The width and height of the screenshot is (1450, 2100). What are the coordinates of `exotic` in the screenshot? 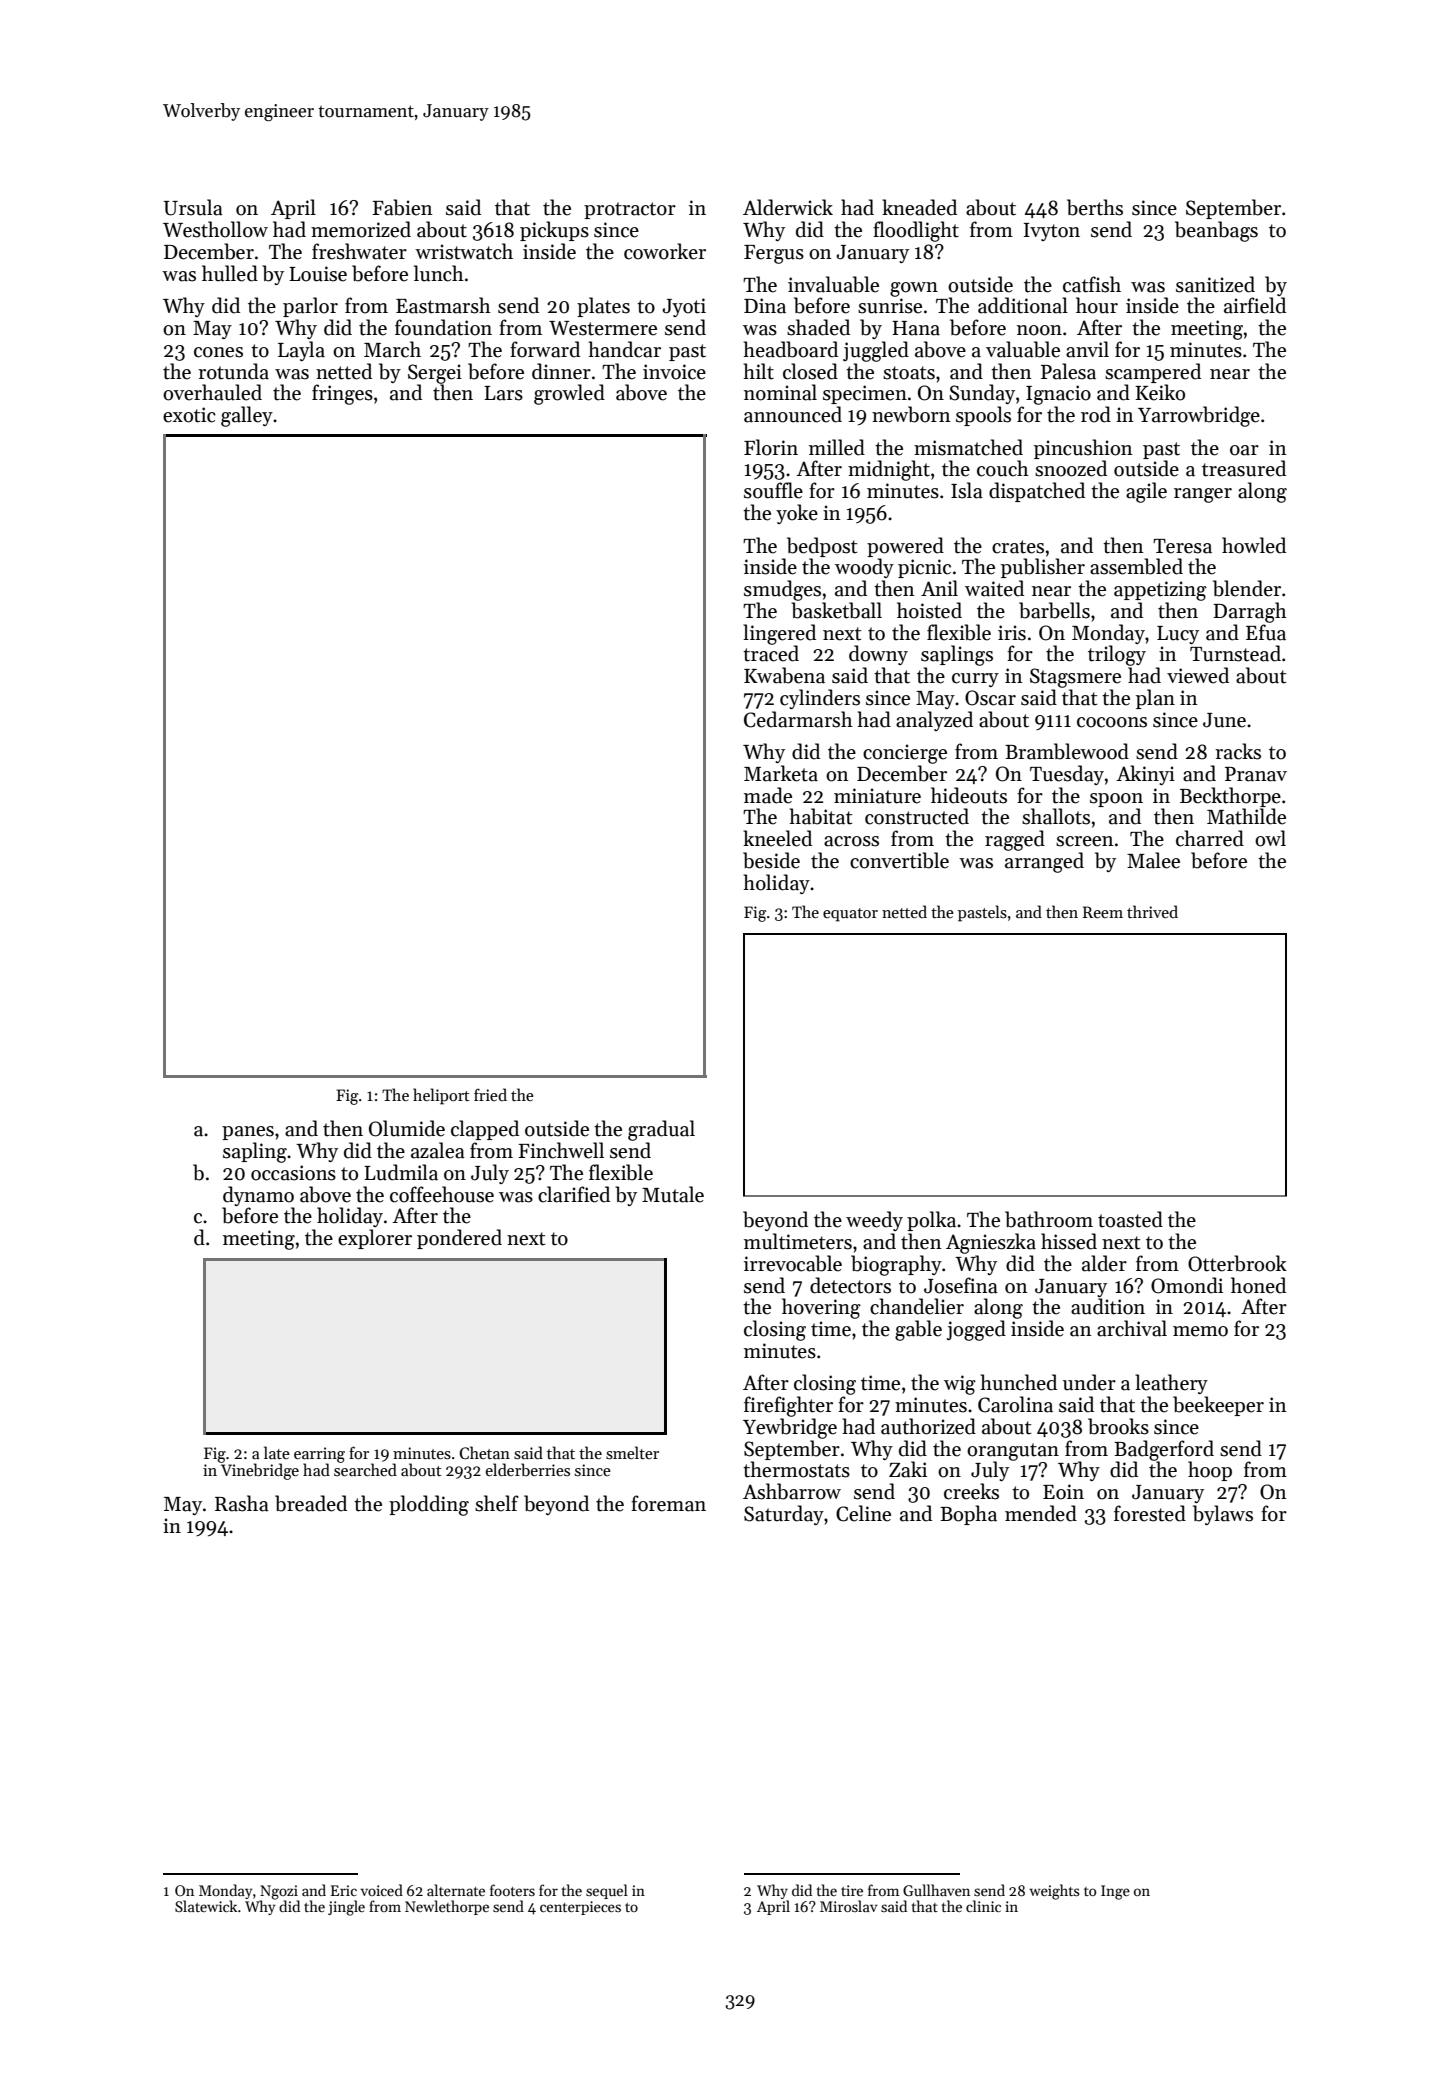 It's located at (189, 415).
